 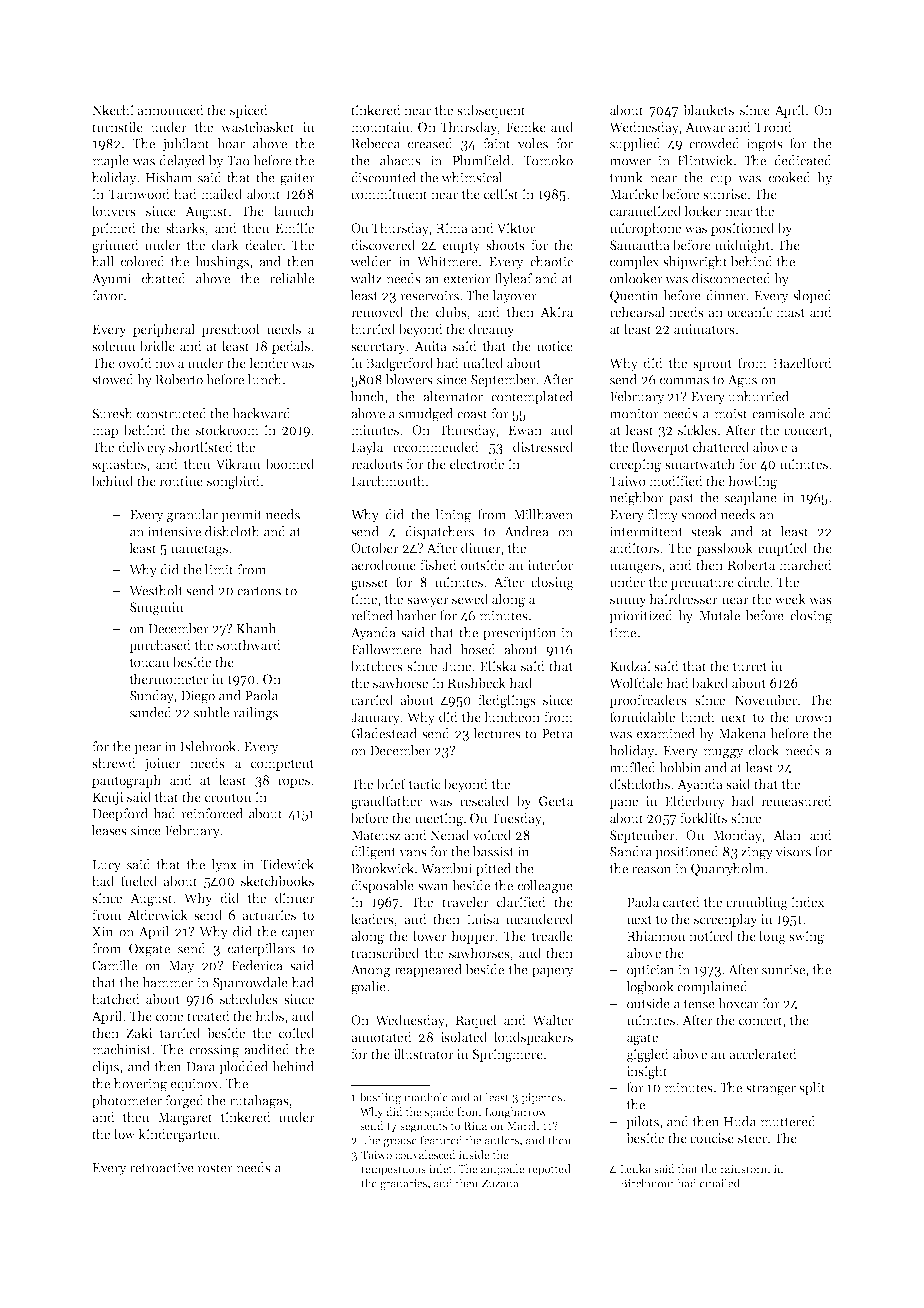 I want to click on Larchmouth, so click(x=388, y=480).
